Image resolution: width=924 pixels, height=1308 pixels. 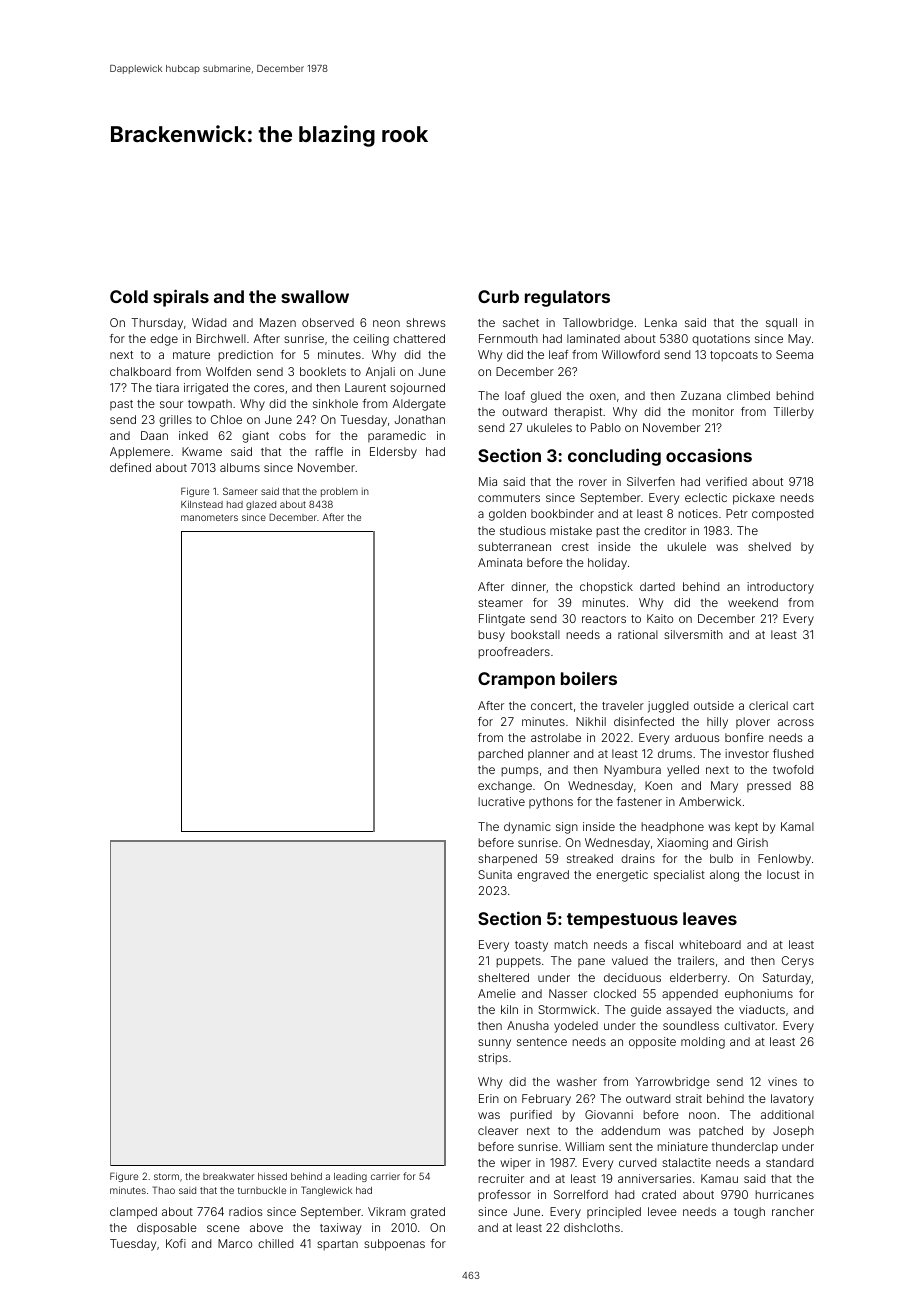 I want to click on soundless, so click(x=691, y=1025).
